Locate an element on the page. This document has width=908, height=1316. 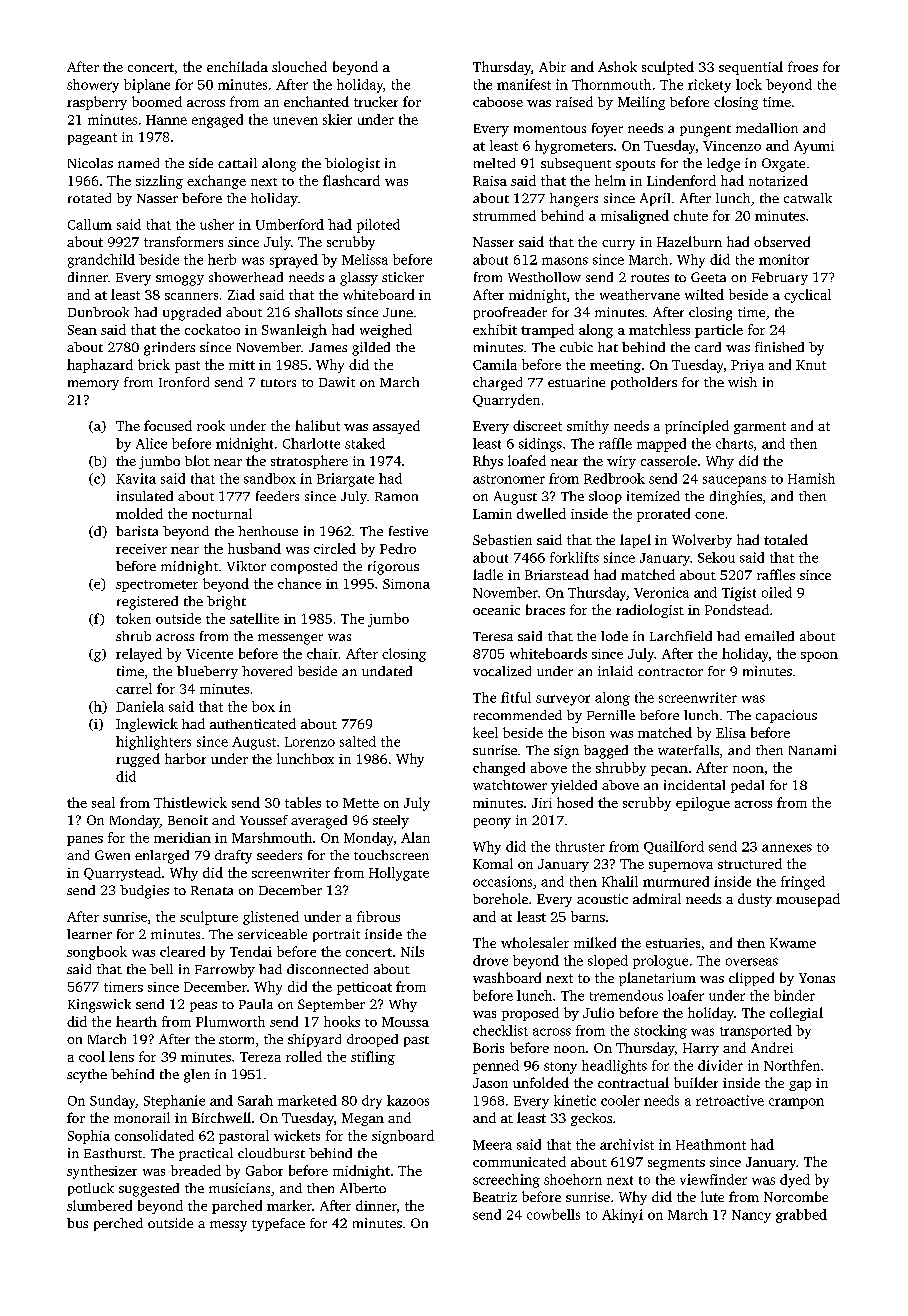
biologist is located at coordinates (352, 165).
